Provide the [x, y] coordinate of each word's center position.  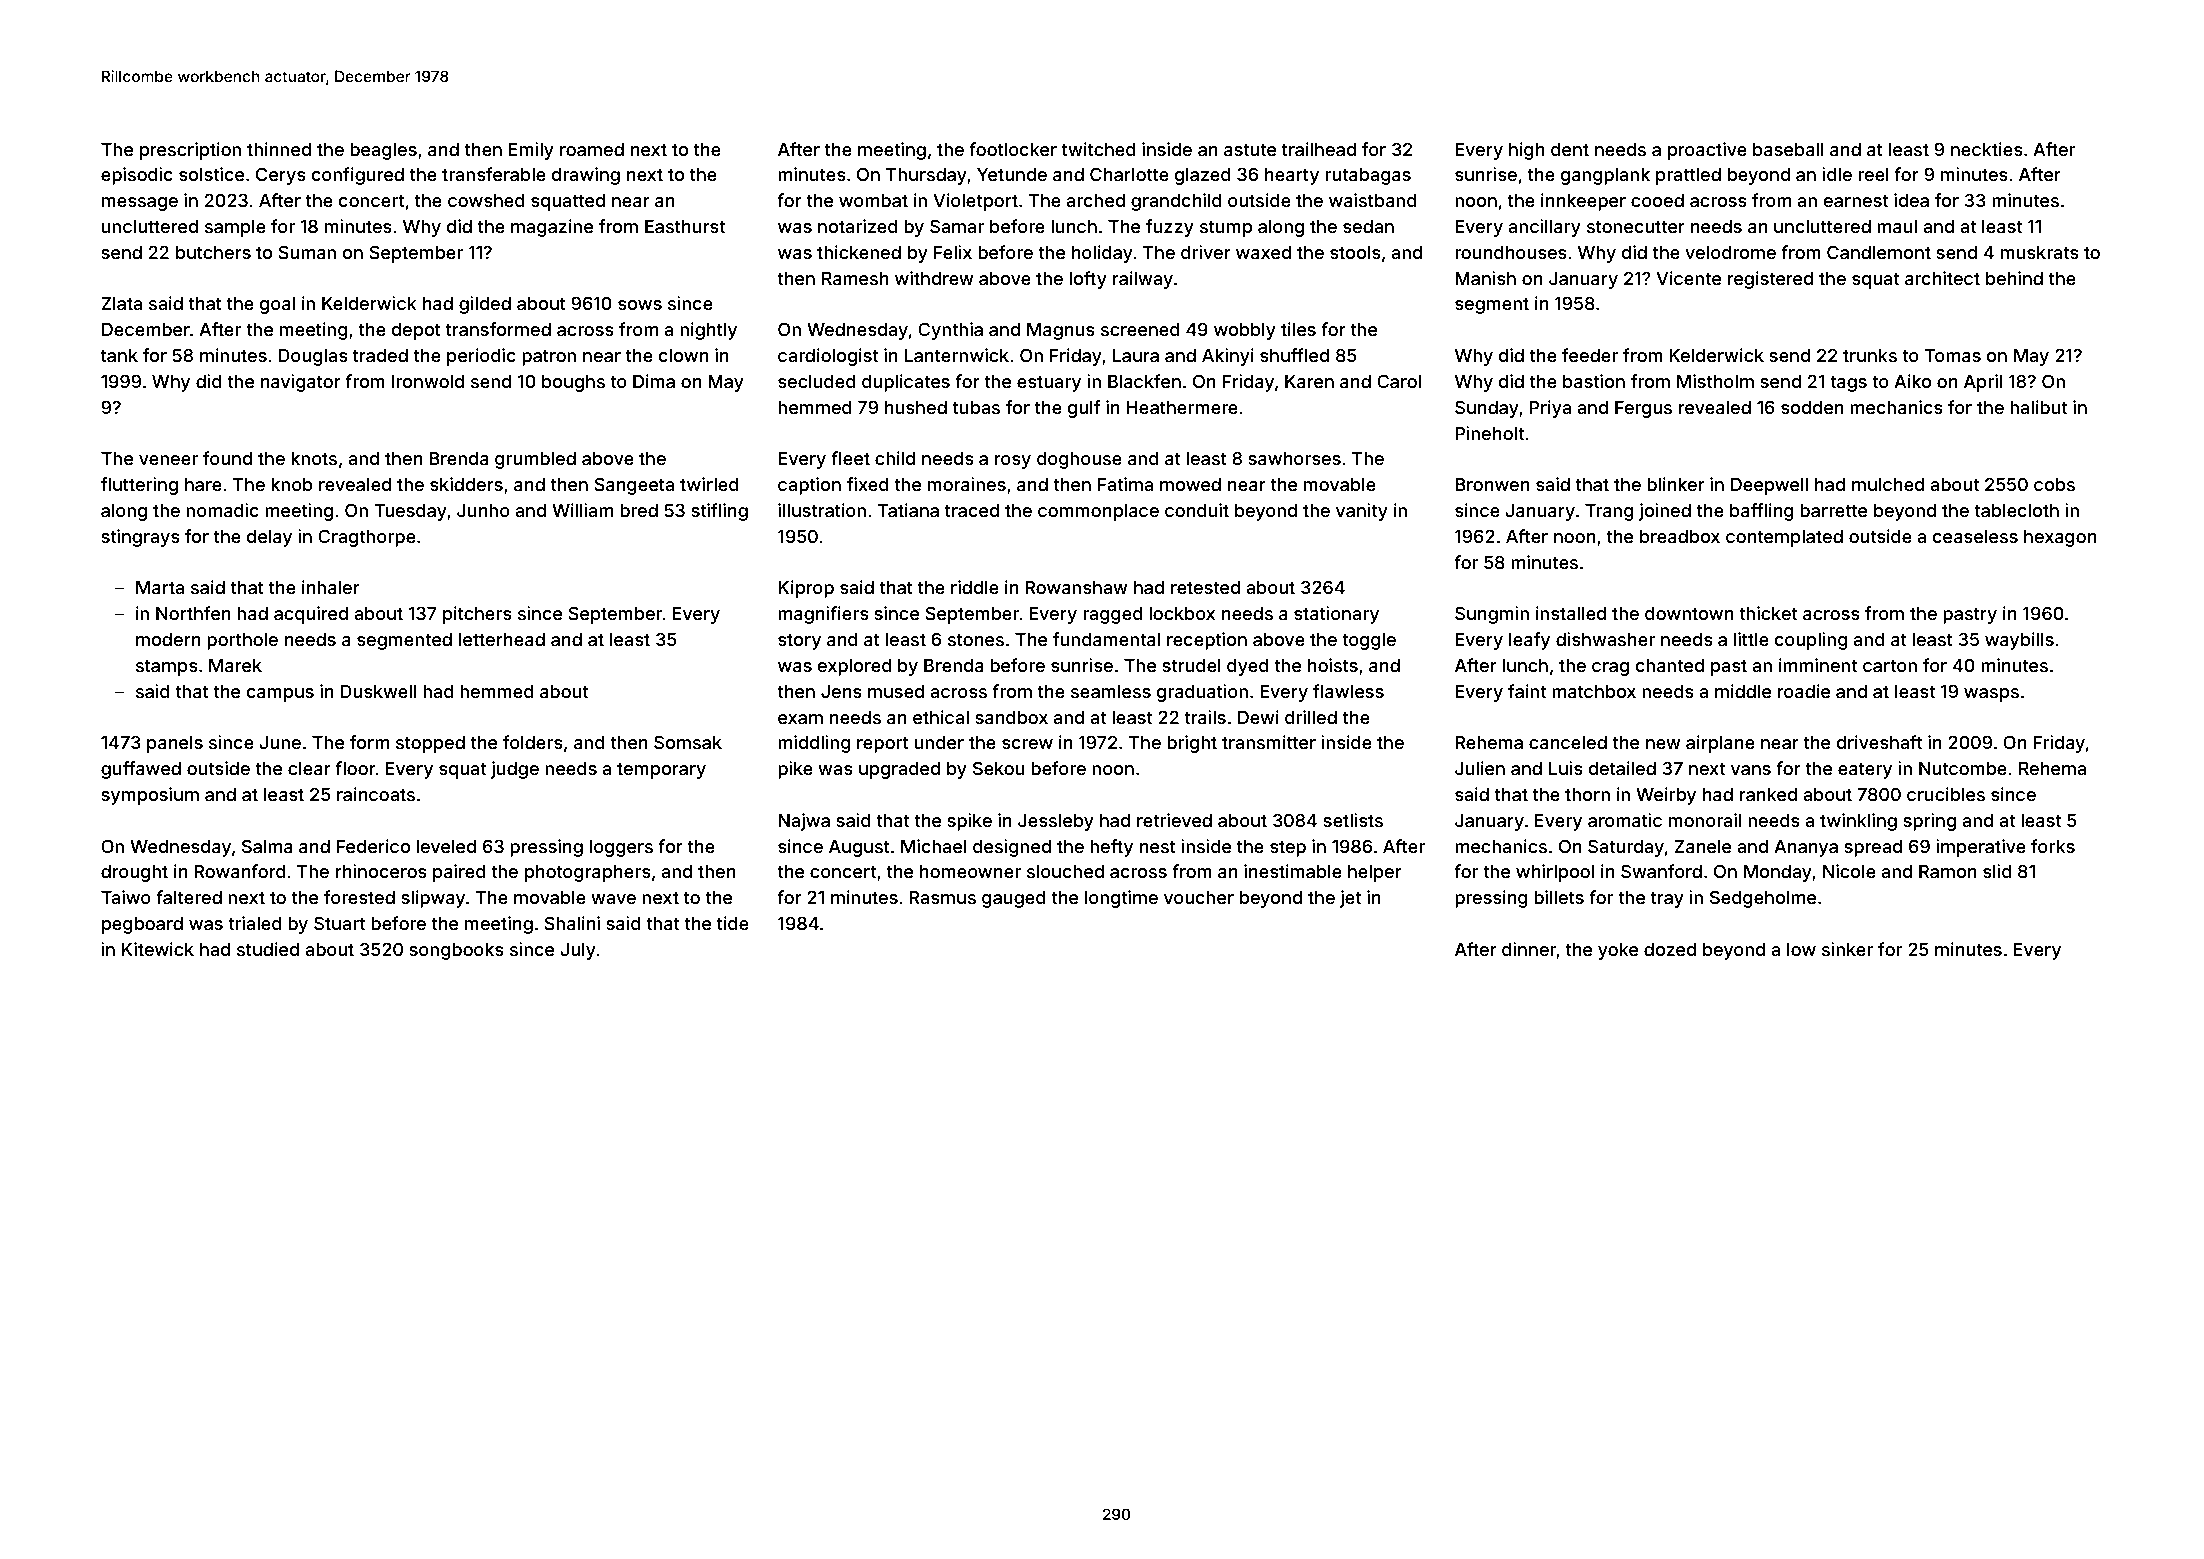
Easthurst [685, 226]
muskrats [2040, 252]
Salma [267, 846]
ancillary [1544, 228]
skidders [466, 484]
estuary [1049, 384]
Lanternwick [956, 355]
